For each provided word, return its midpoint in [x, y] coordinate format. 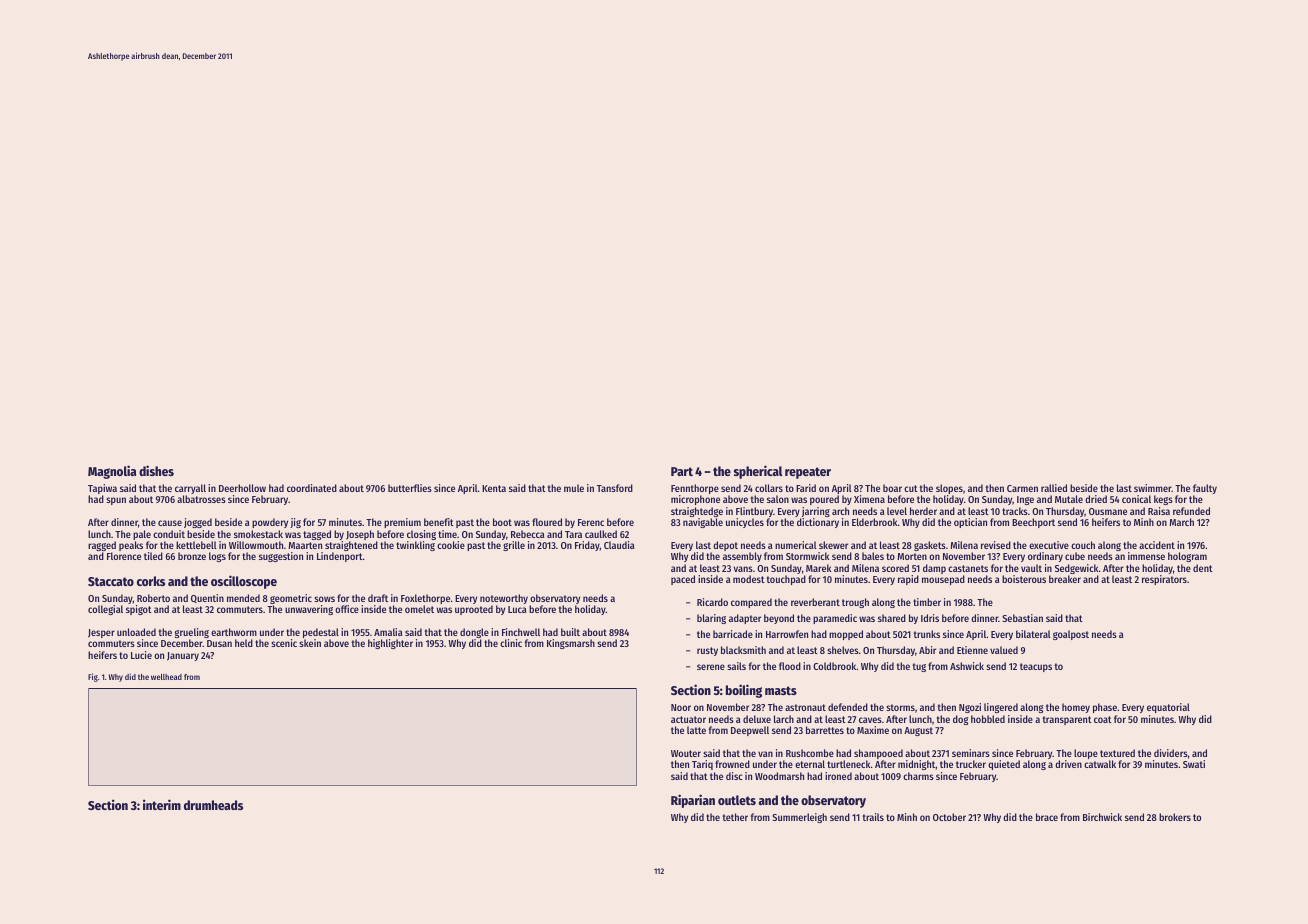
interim [162, 804]
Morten [912, 556]
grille [514, 546]
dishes [156, 470]
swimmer [1153, 488]
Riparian [693, 801]
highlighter [390, 644]
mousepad [943, 580]
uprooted [474, 610]
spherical [758, 472]
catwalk [1100, 764]
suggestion [281, 557]
